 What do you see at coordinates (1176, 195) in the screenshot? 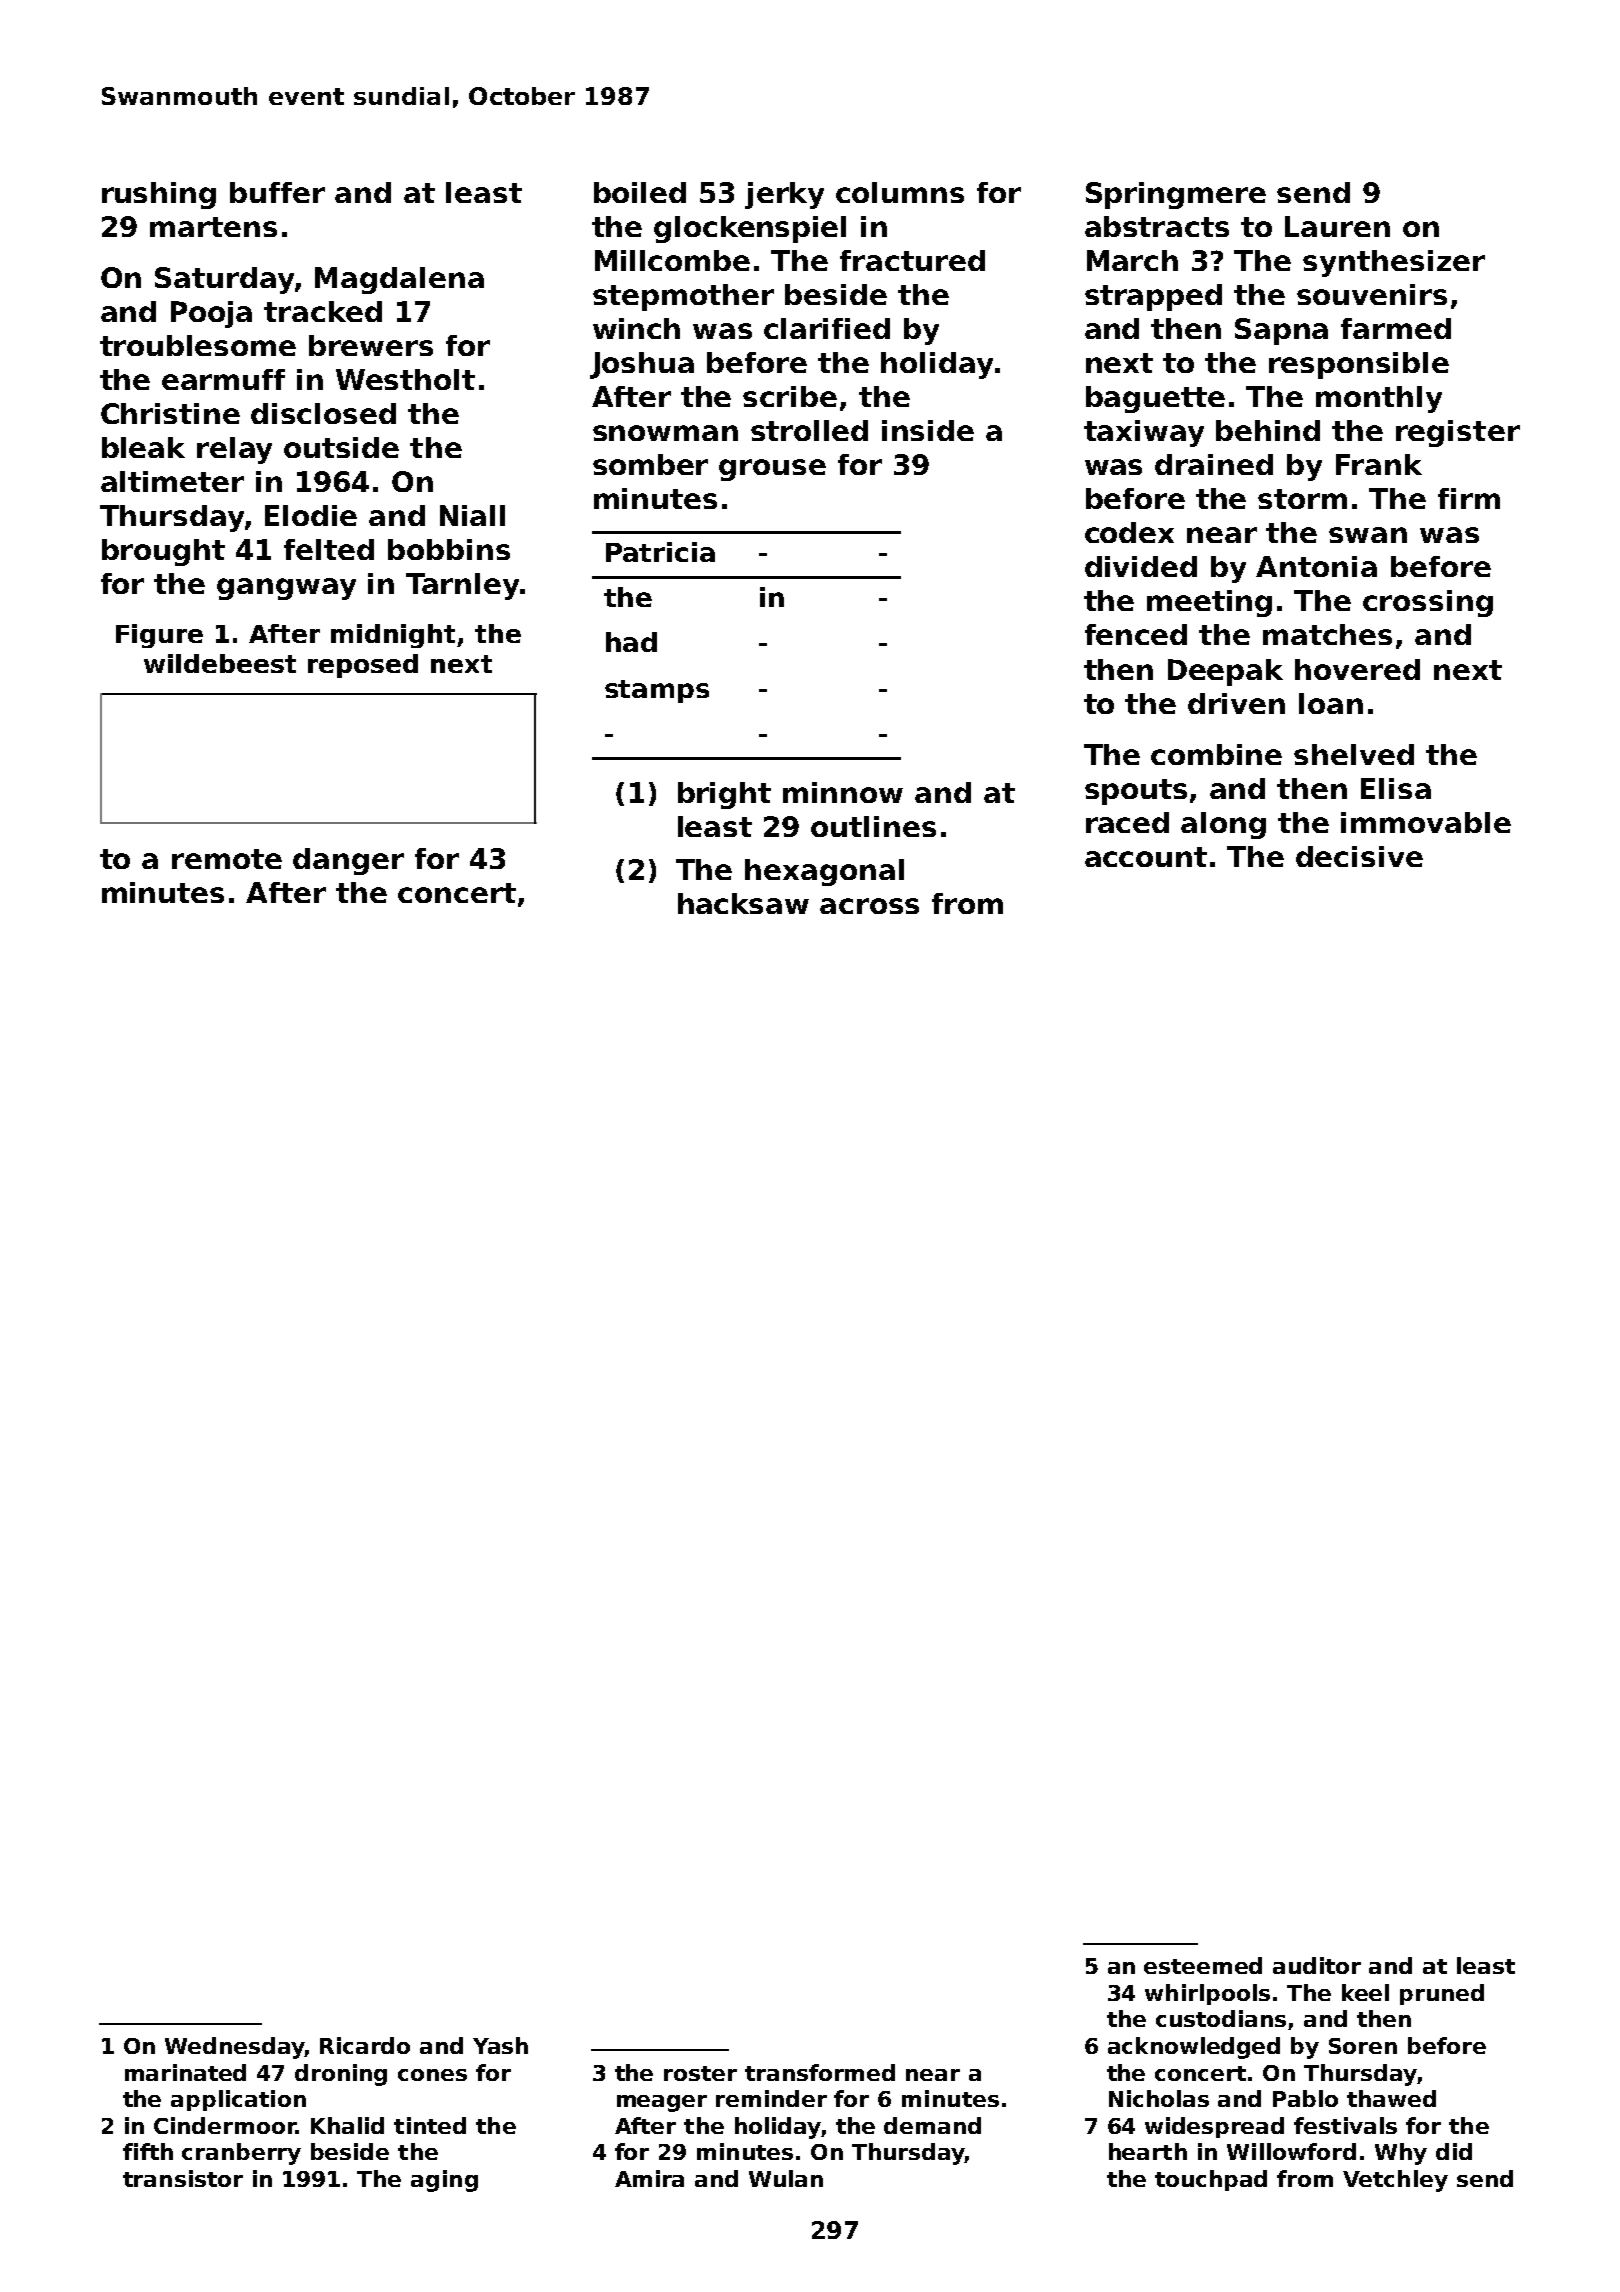
I see `Springmere` at bounding box center [1176, 195].
